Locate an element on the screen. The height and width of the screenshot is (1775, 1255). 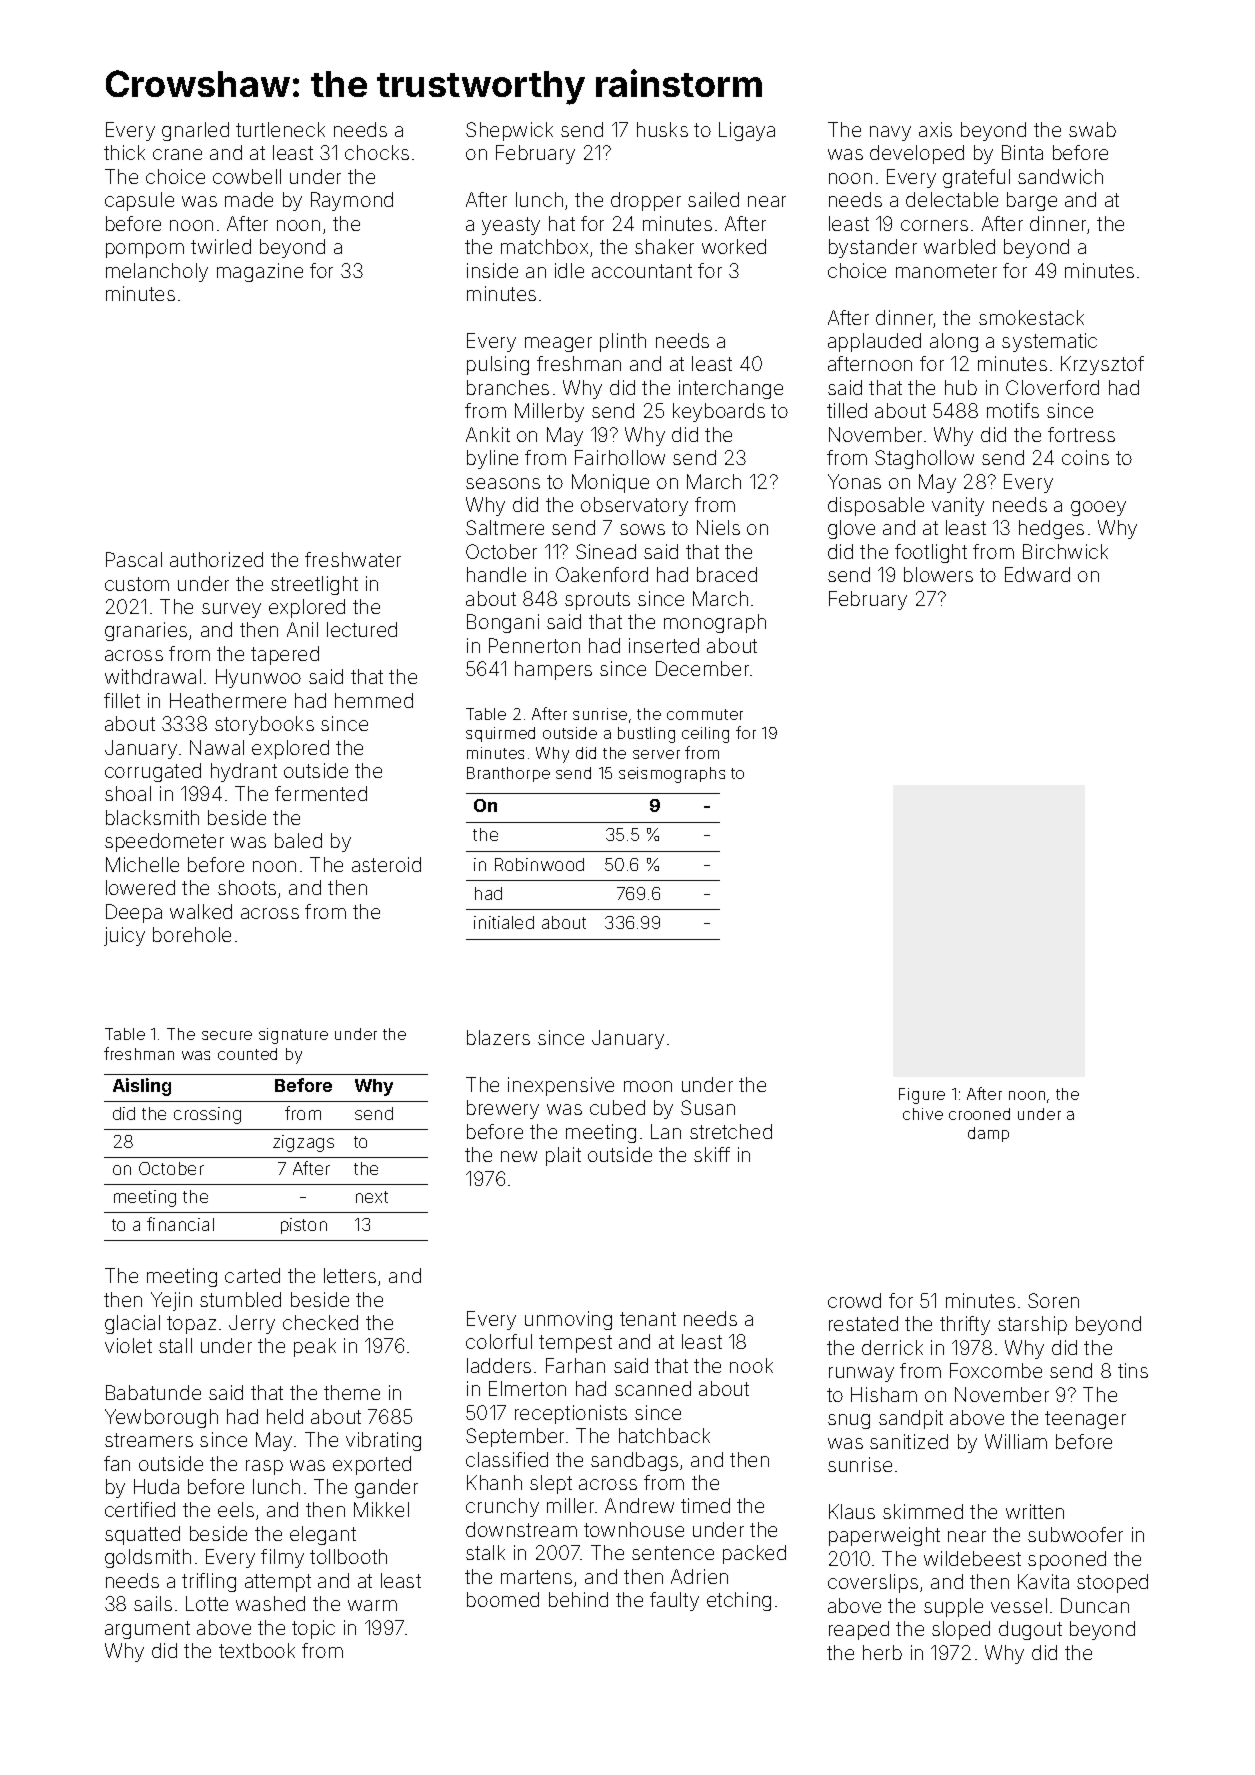
argument is located at coordinates (147, 1630).
